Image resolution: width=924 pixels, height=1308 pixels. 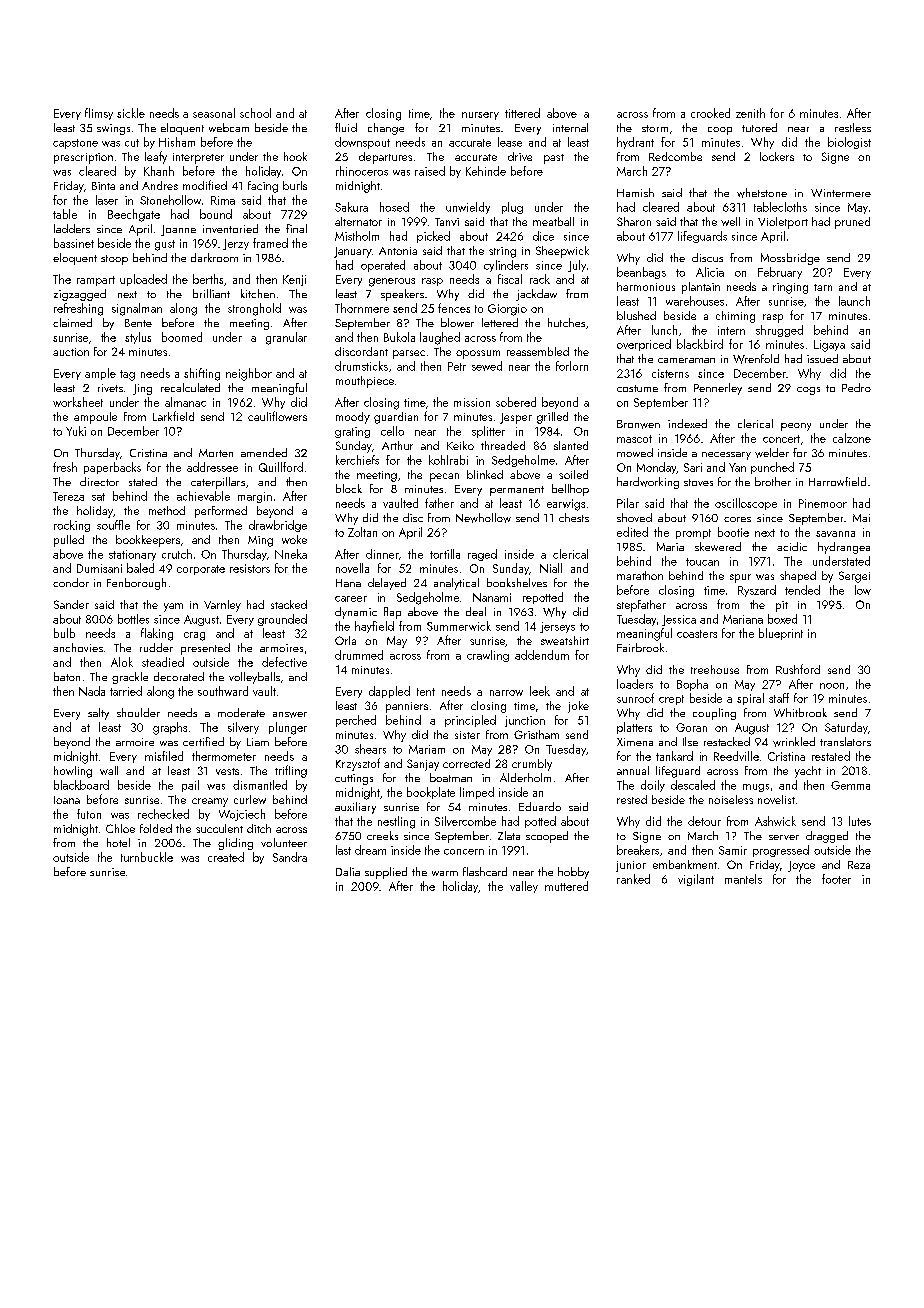 I want to click on crooked, so click(x=710, y=113).
